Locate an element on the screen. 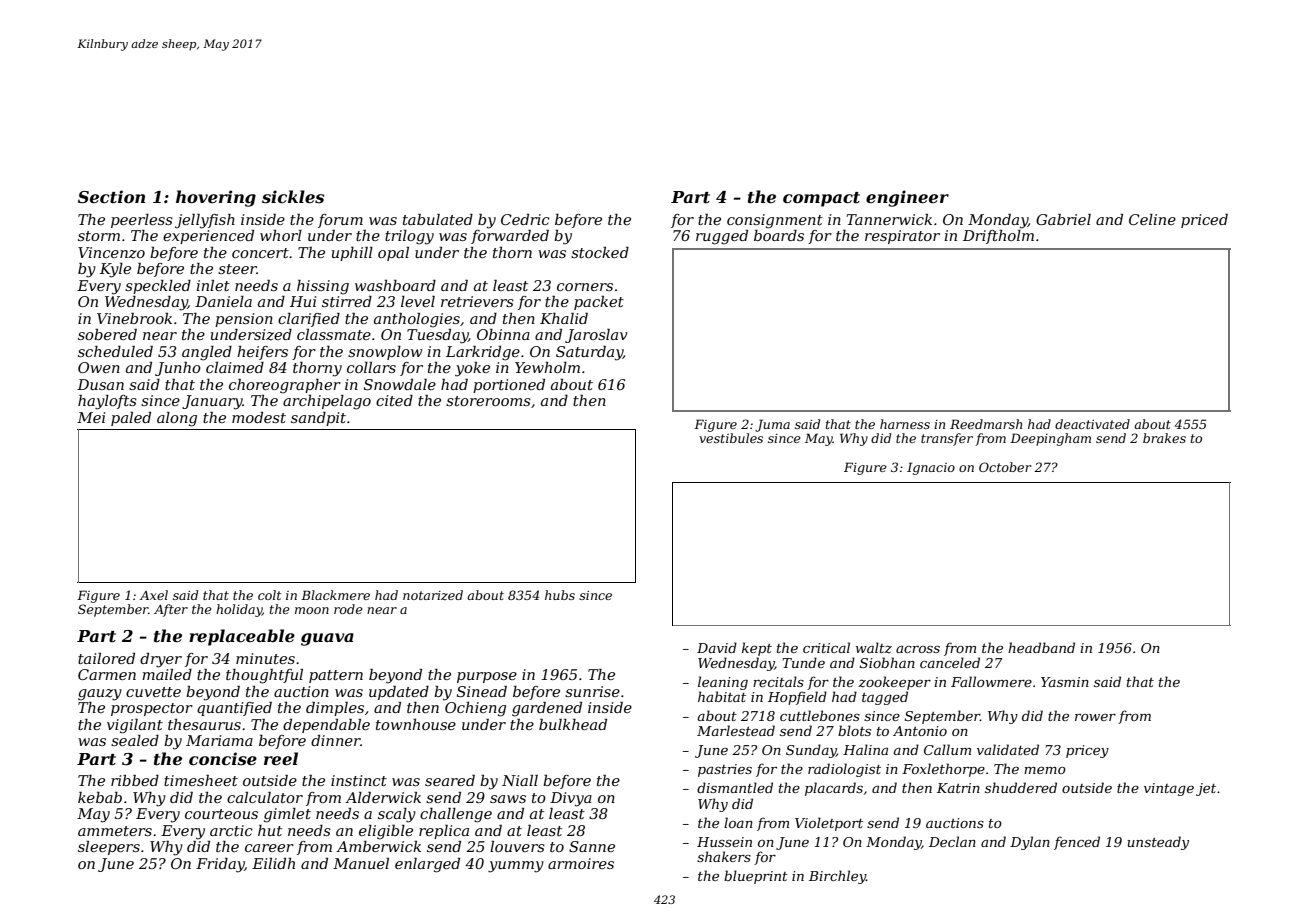  brakes is located at coordinates (1164, 438).
